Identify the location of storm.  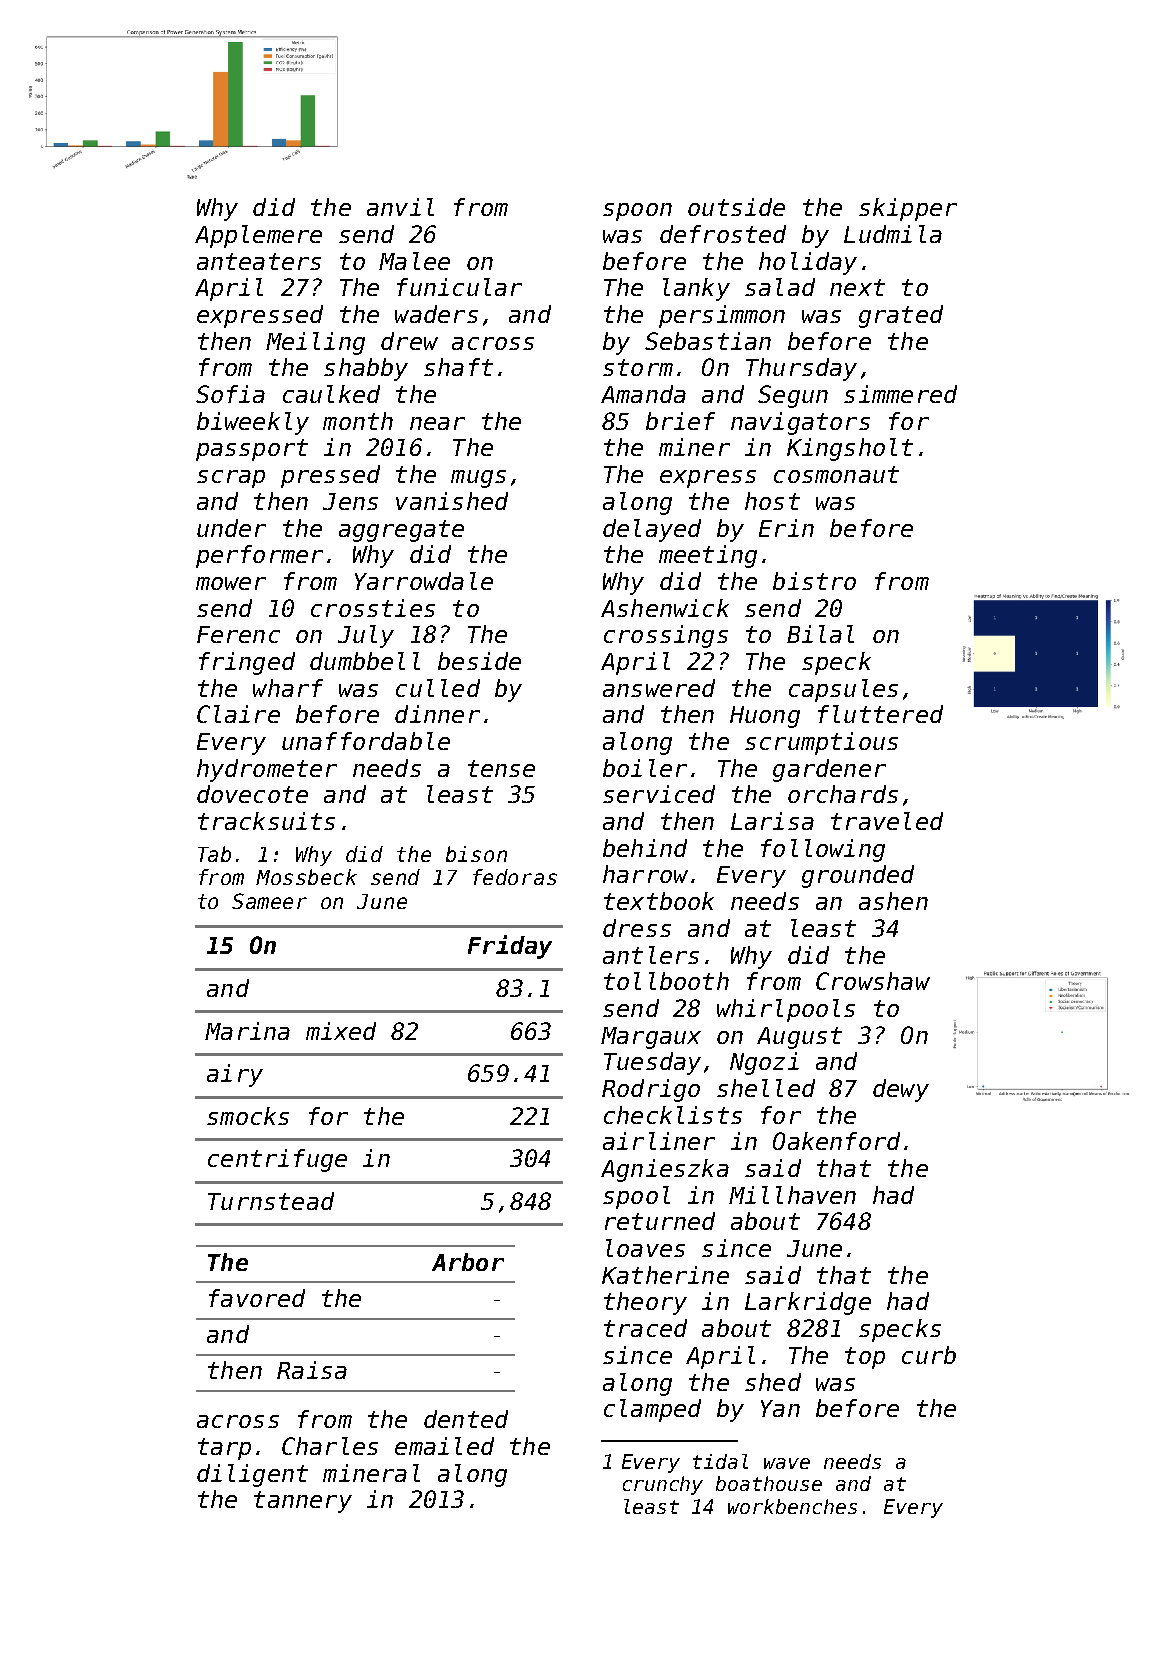
(638, 367).
